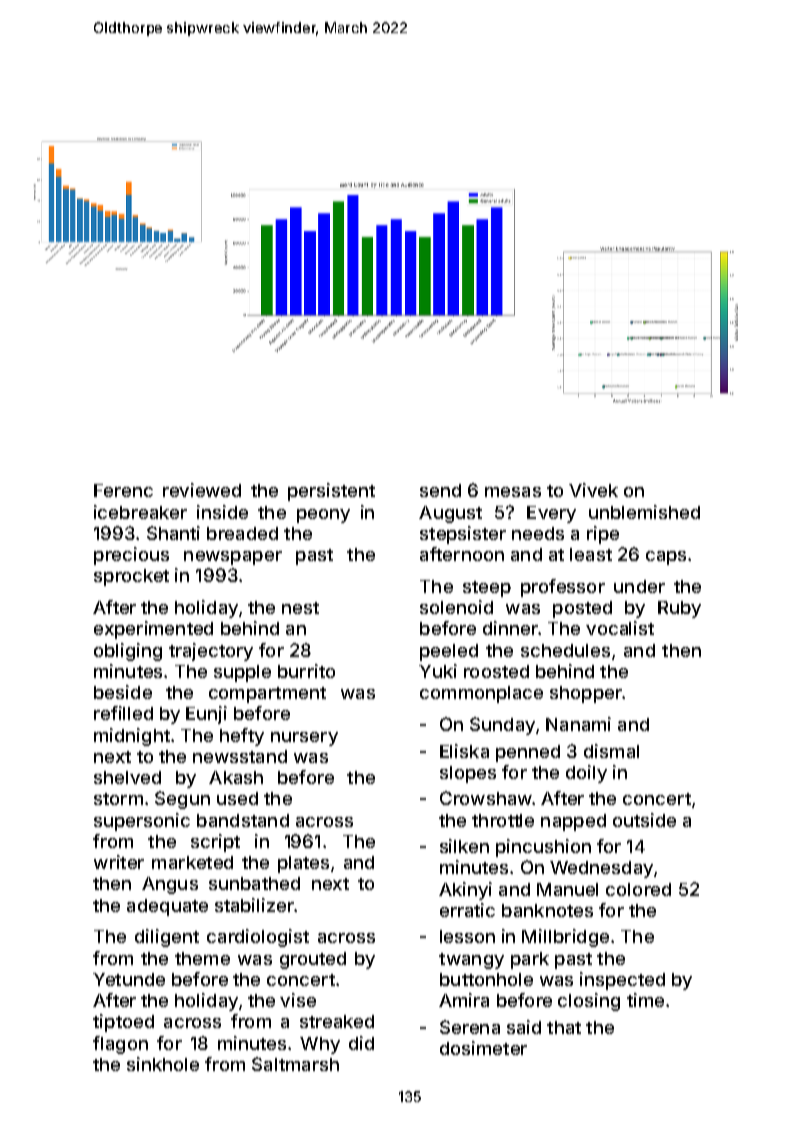 Image resolution: width=795 pixels, height=1128 pixels. What do you see at coordinates (236, 777) in the screenshot?
I see `Akash` at bounding box center [236, 777].
